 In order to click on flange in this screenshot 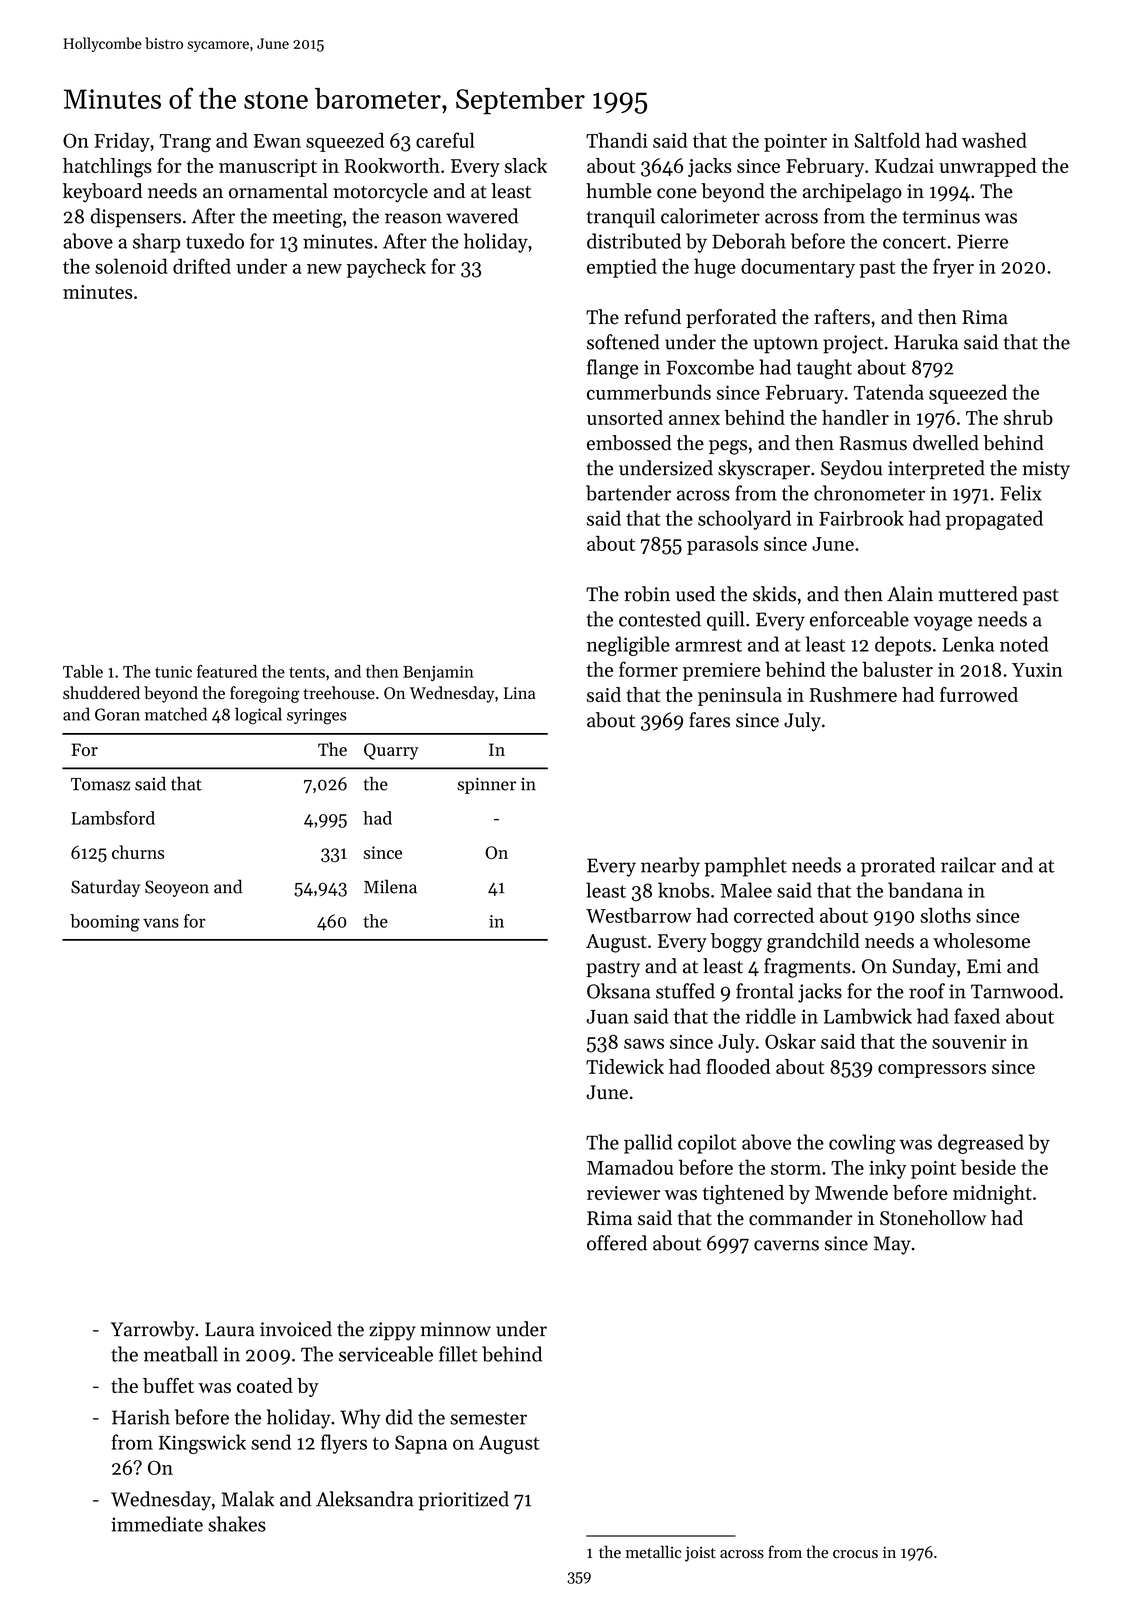, I will do `click(612, 369)`.
